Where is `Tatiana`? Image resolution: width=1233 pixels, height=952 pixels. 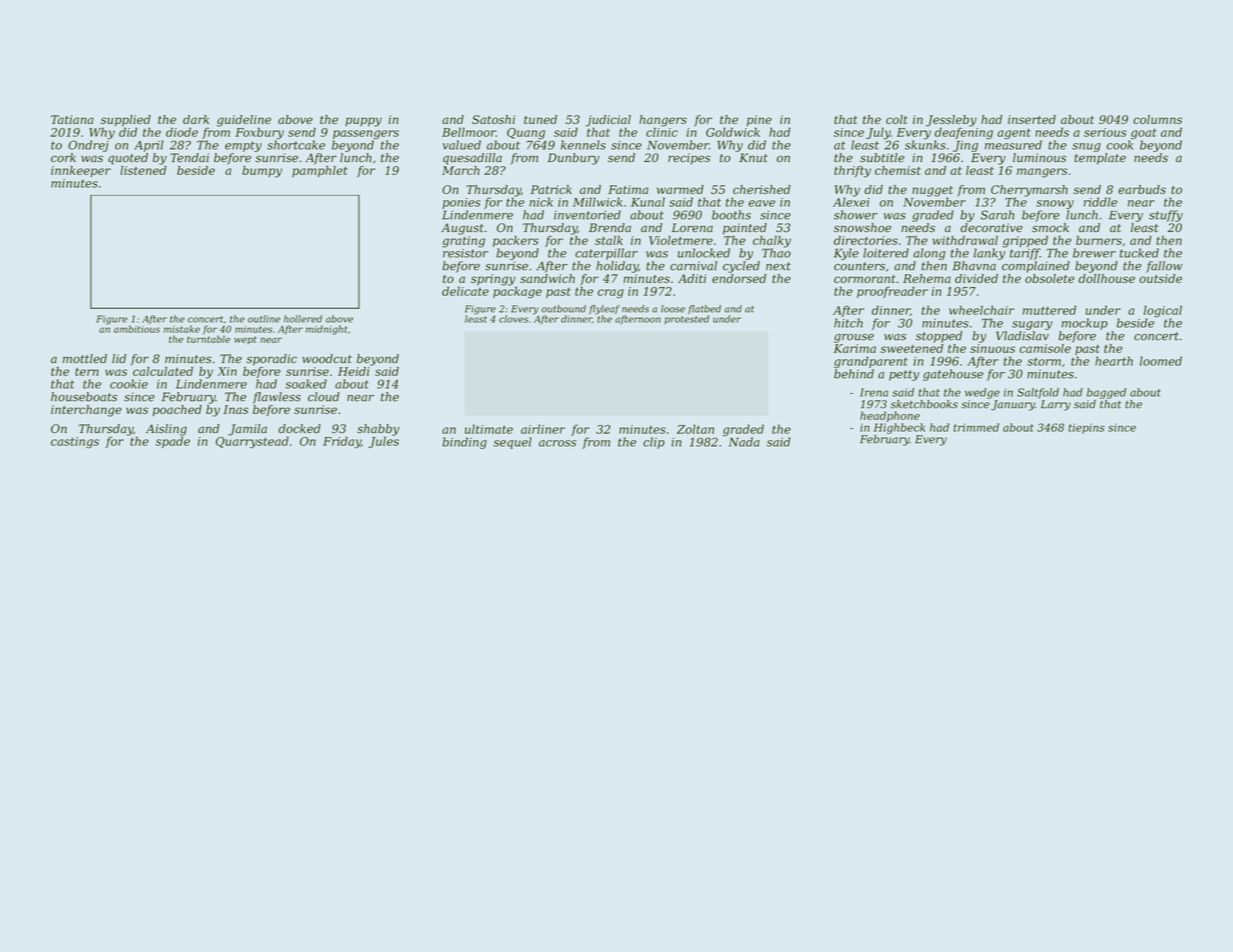 Tatiana is located at coordinates (72, 119).
